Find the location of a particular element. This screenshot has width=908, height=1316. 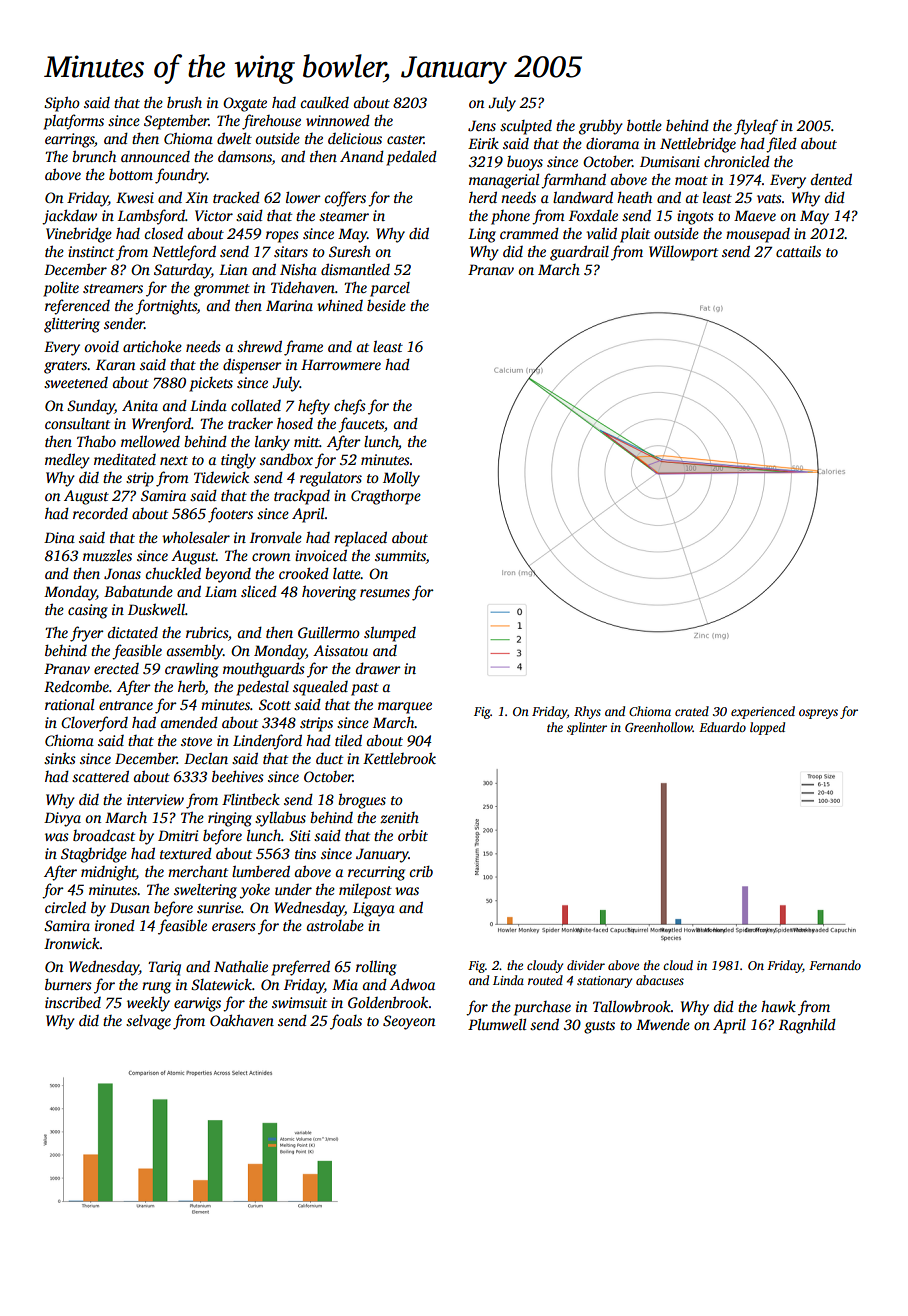

damsons is located at coordinates (245, 156).
